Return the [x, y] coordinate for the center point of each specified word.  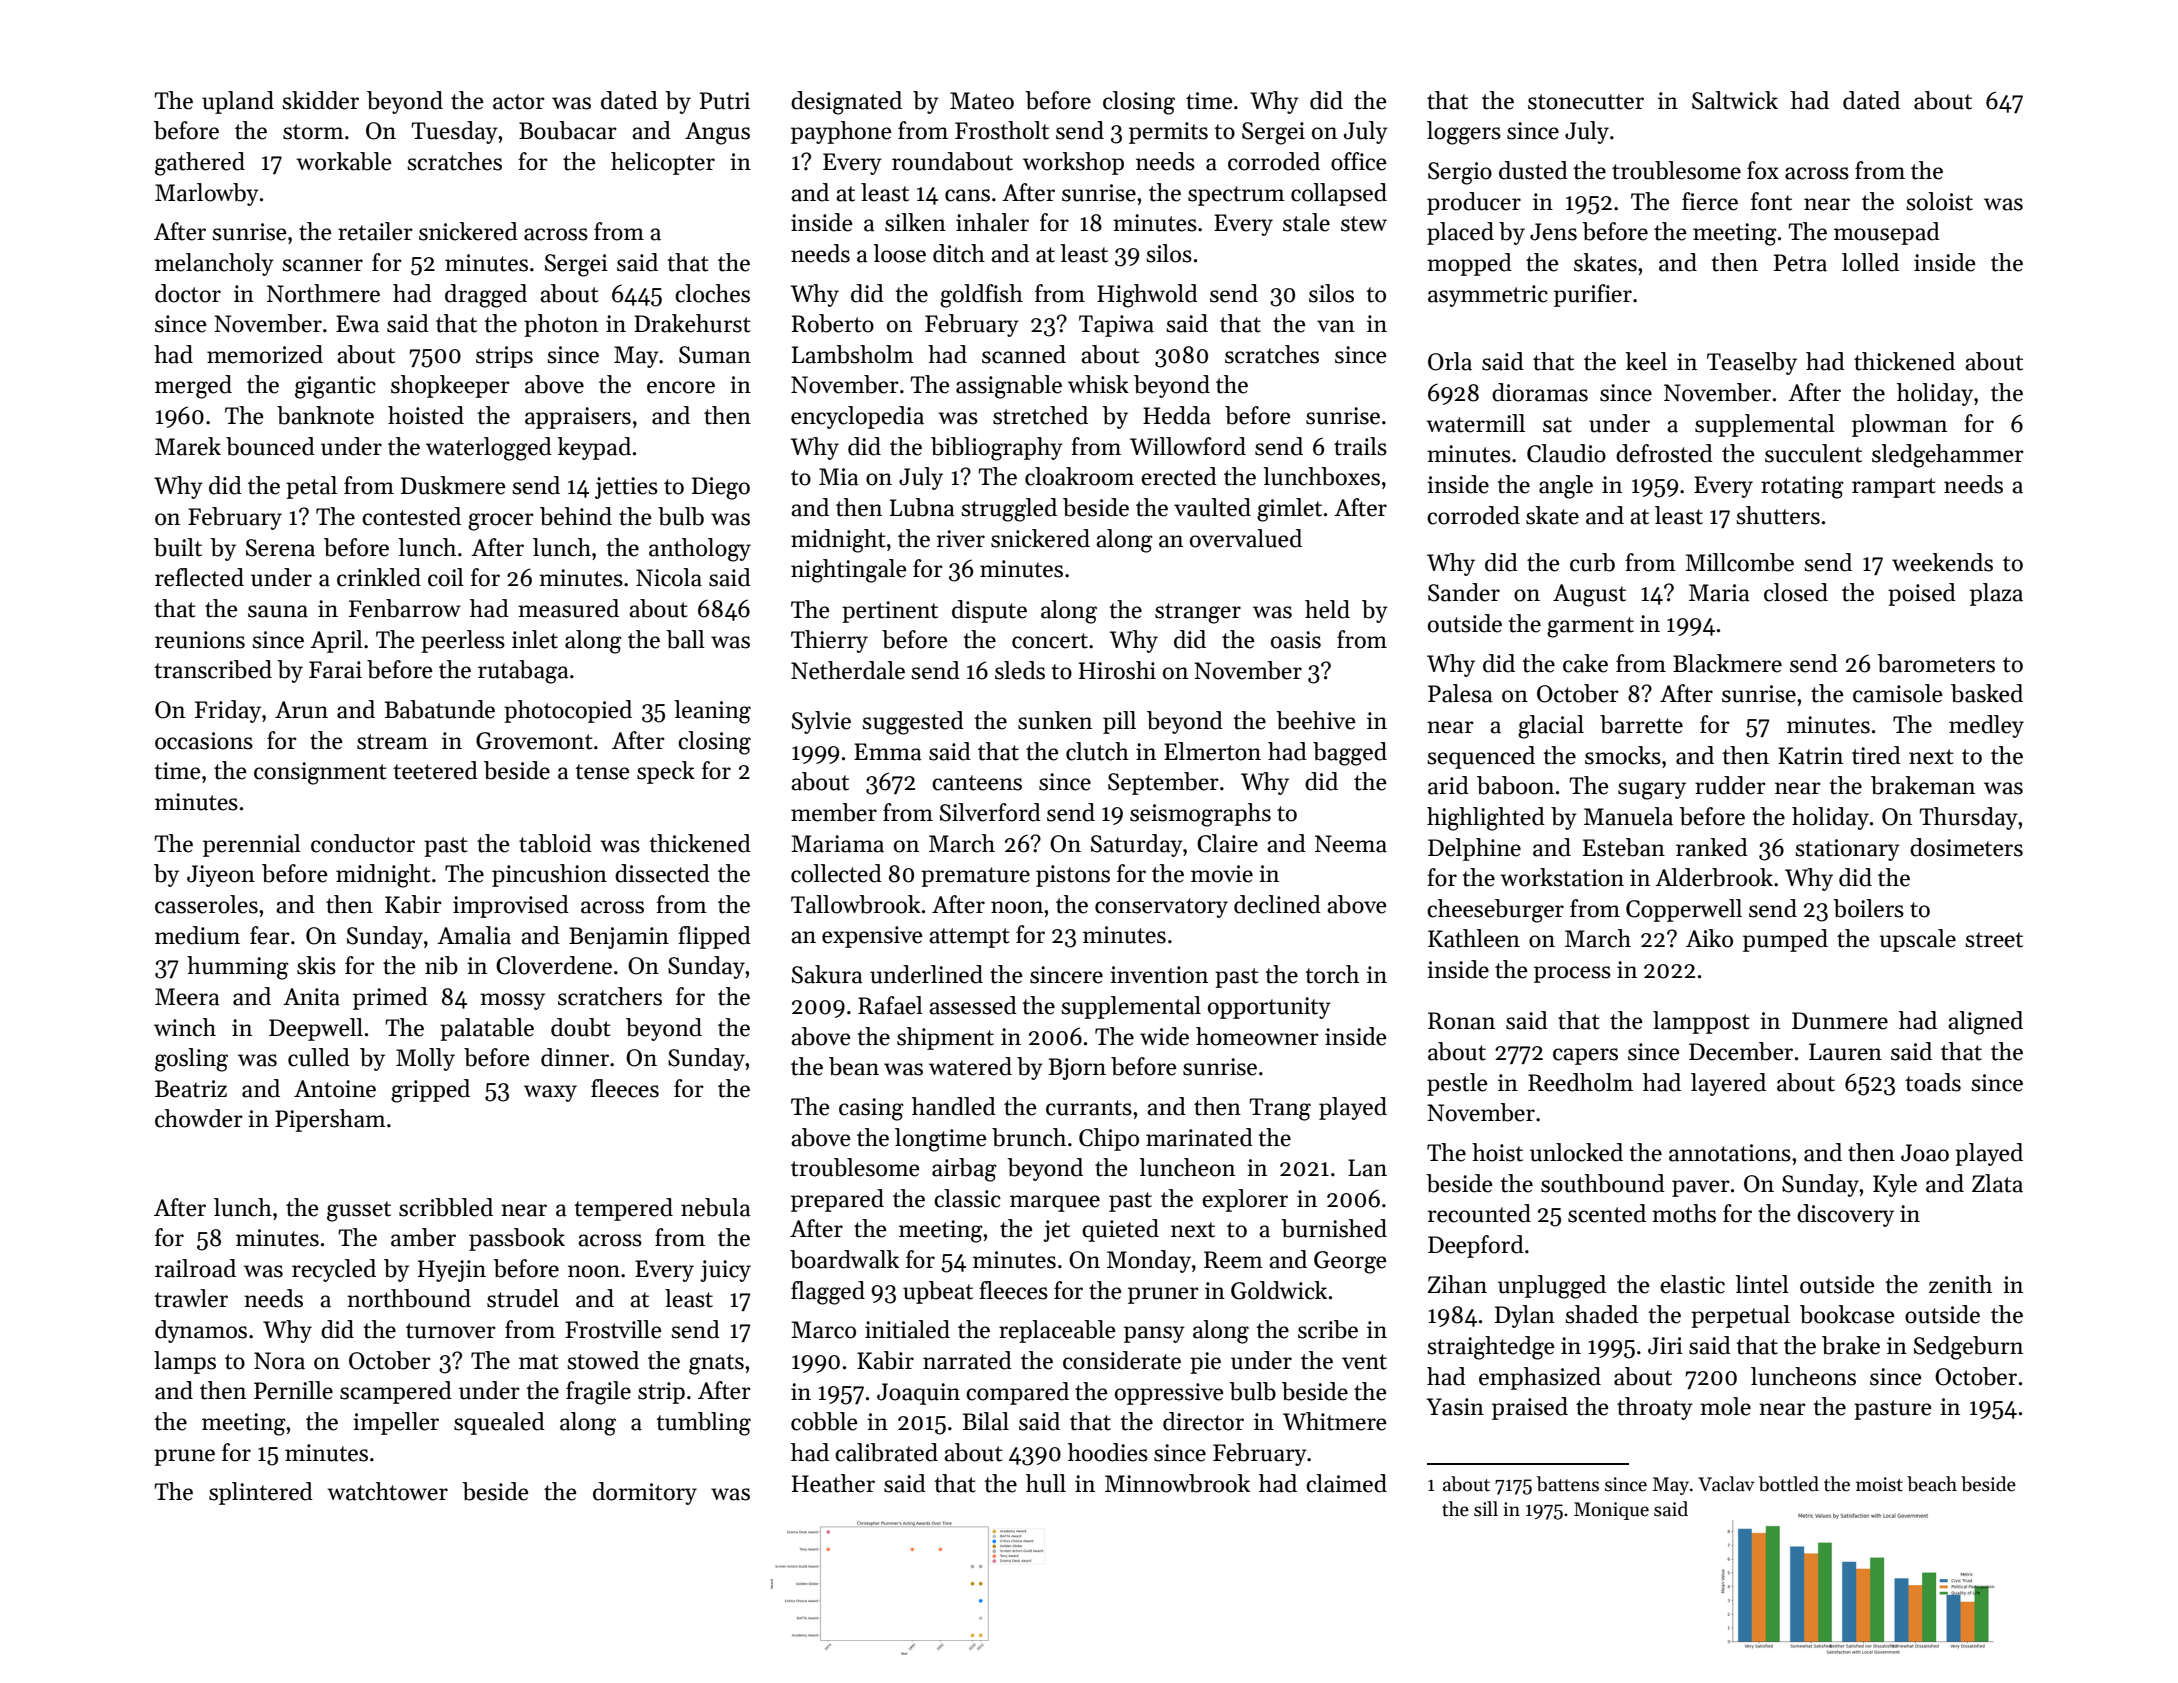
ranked [1712, 847]
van [1336, 326]
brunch [1029, 1137]
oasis [1296, 640]
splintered [261, 1493]
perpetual [1740, 1316]
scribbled [446, 1207]
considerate [1122, 1360]
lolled [1870, 262]
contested [411, 516]
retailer [375, 231]
